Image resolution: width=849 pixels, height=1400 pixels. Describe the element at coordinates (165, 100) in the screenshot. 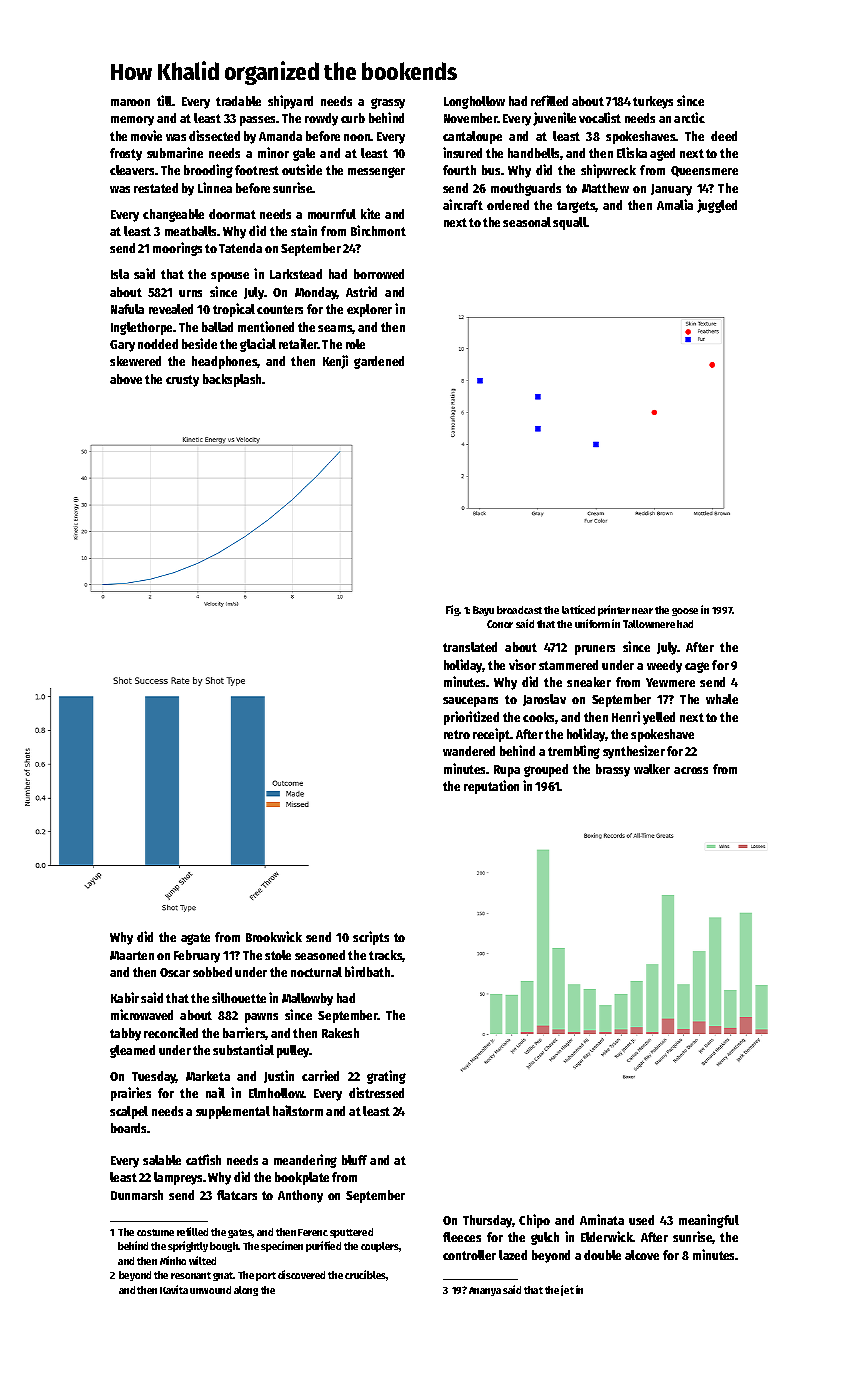

I see `till` at that location.
